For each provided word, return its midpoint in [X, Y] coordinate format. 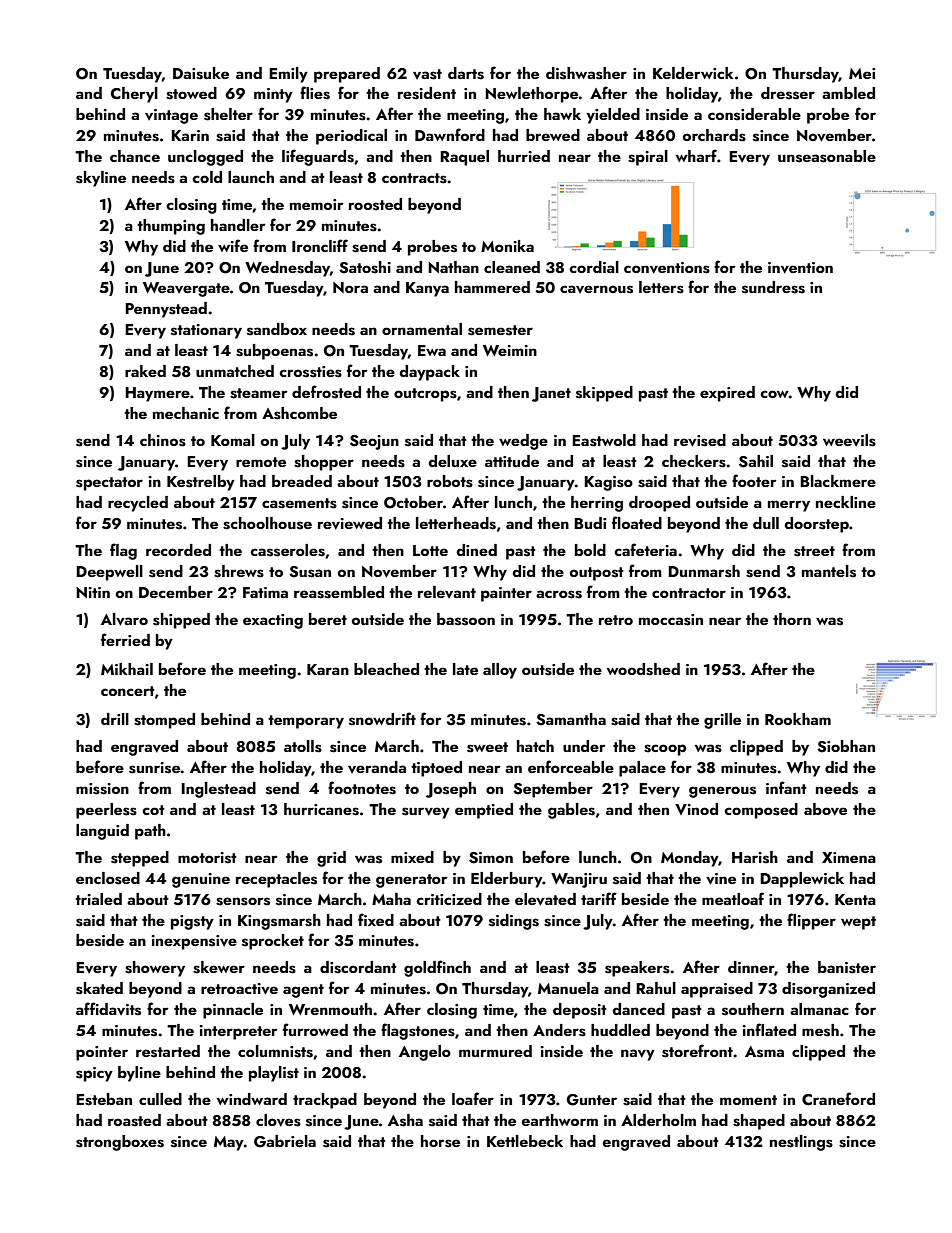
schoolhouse [267, 523]
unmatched [235, 371]
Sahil [756, 461]
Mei [862, 73]
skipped [604, 394]
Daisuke [201, 73]
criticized [449, 899]
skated [99, 988]
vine [721, 879]
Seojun [374, 442]
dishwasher [586, 73]
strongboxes [120, 1143]
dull [766, 523]
